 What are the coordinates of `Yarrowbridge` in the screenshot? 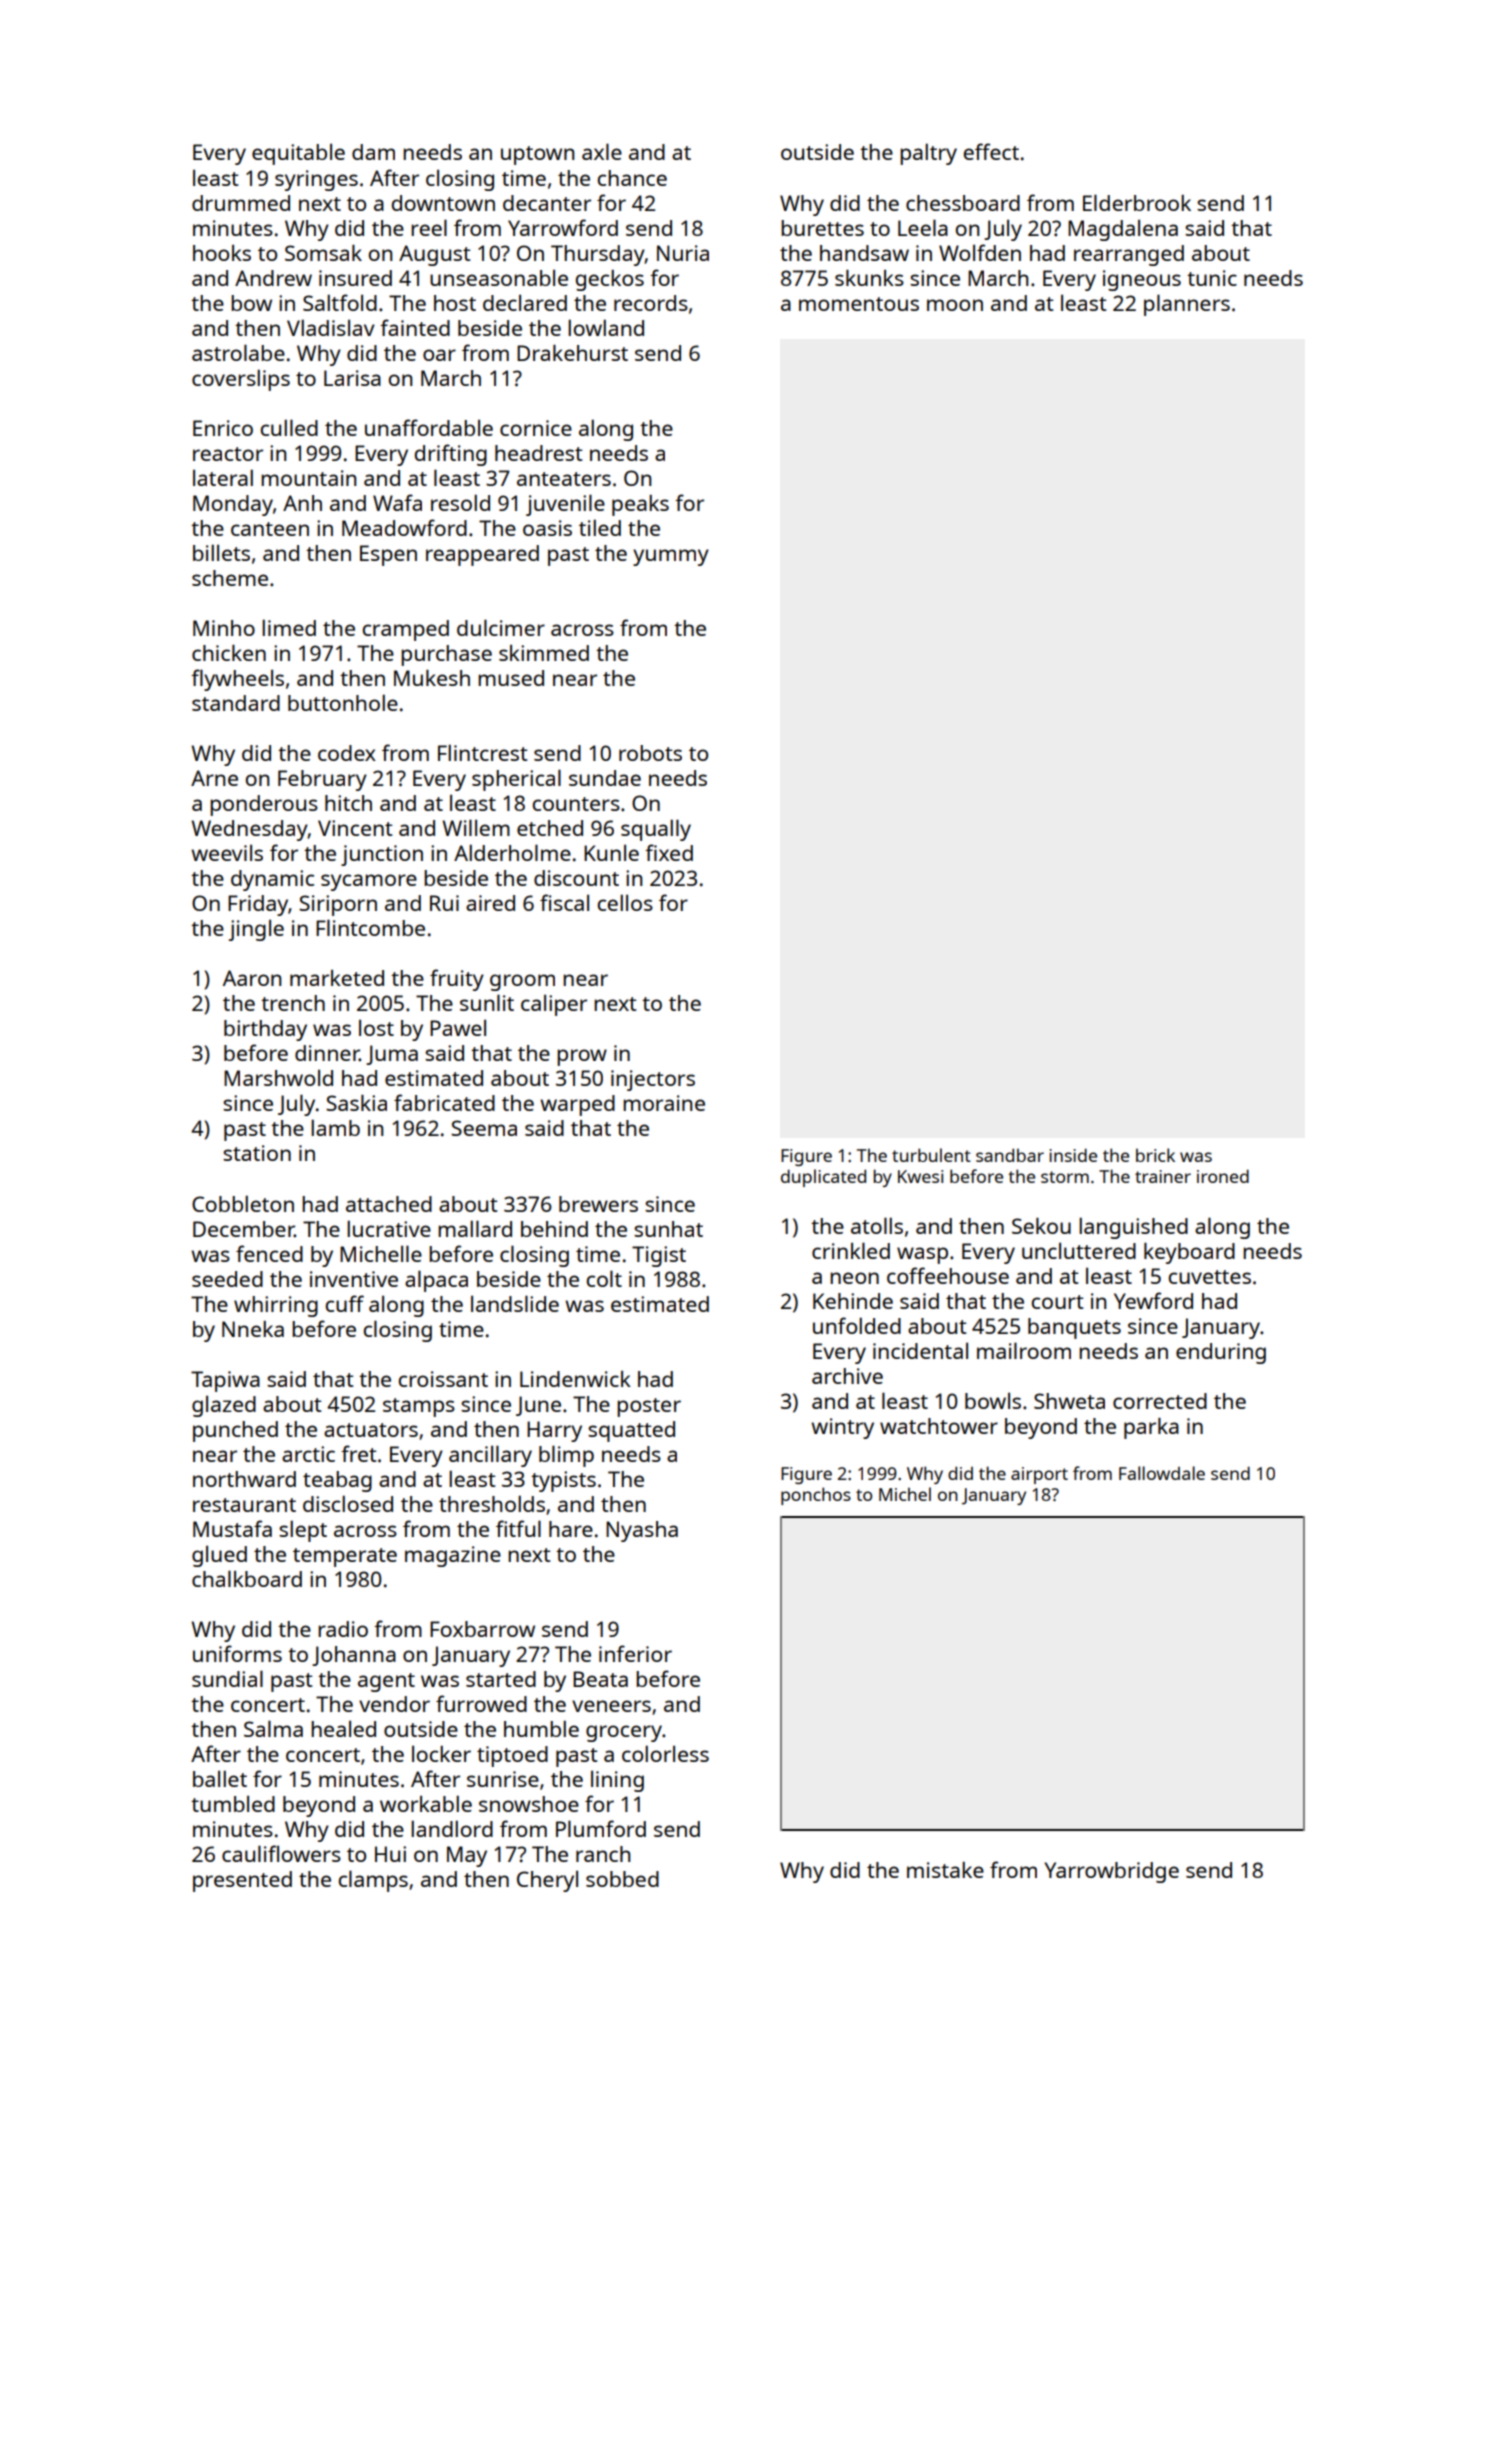 It's located at (1111, 1872).
